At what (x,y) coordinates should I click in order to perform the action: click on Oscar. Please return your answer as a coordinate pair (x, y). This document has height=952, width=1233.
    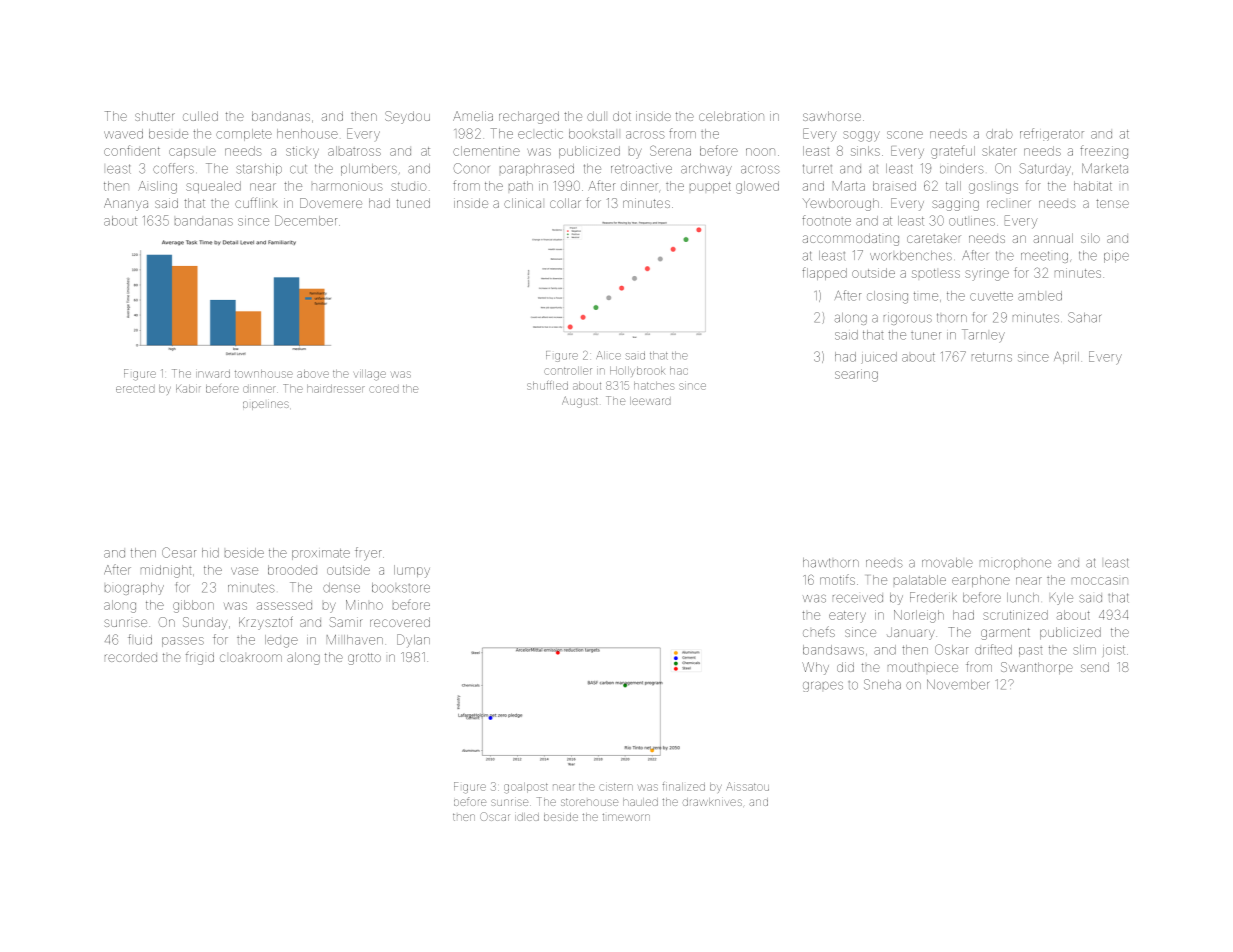
    Looking at the image, I should click on (495, 816).
